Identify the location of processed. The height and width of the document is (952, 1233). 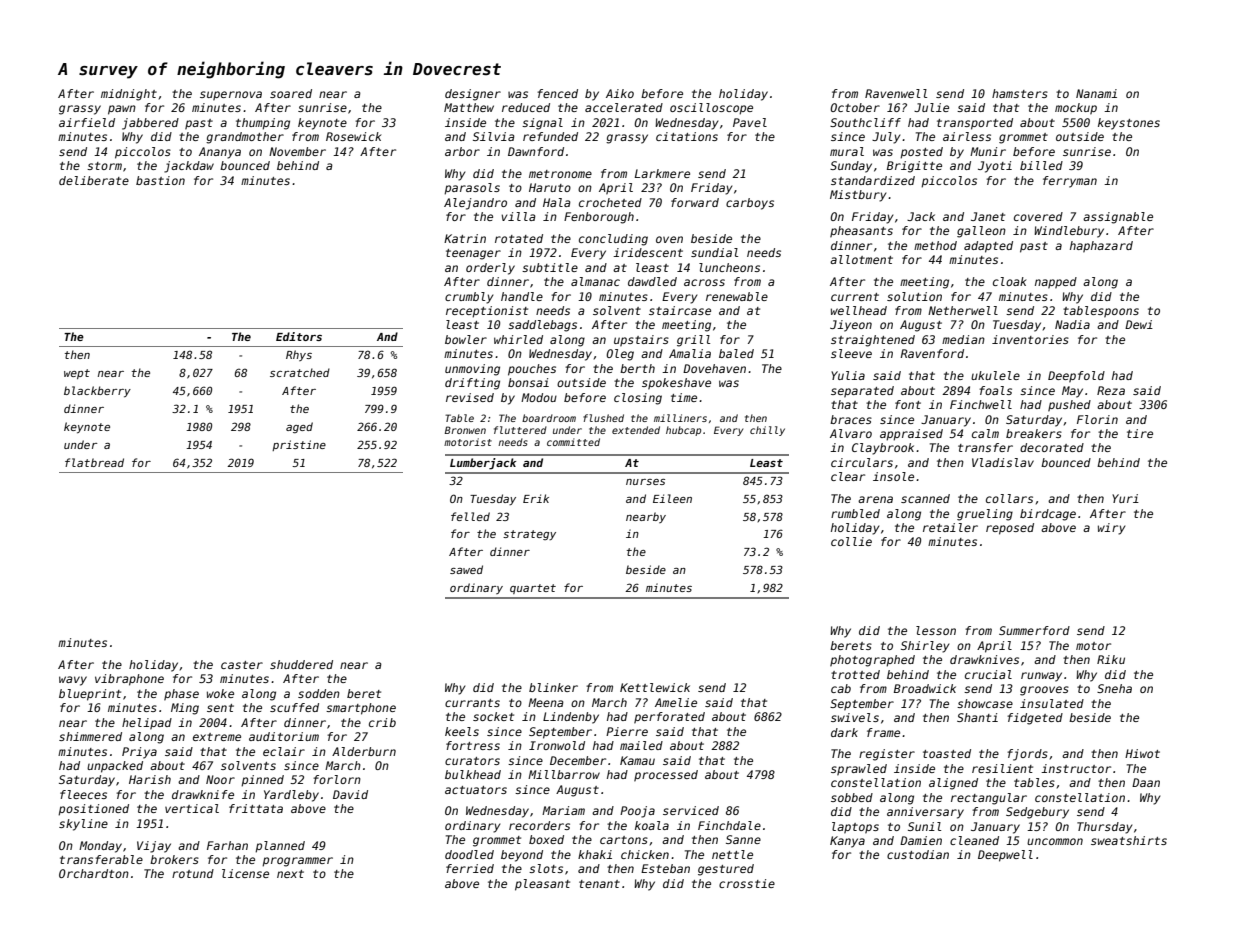
(666, 776).
